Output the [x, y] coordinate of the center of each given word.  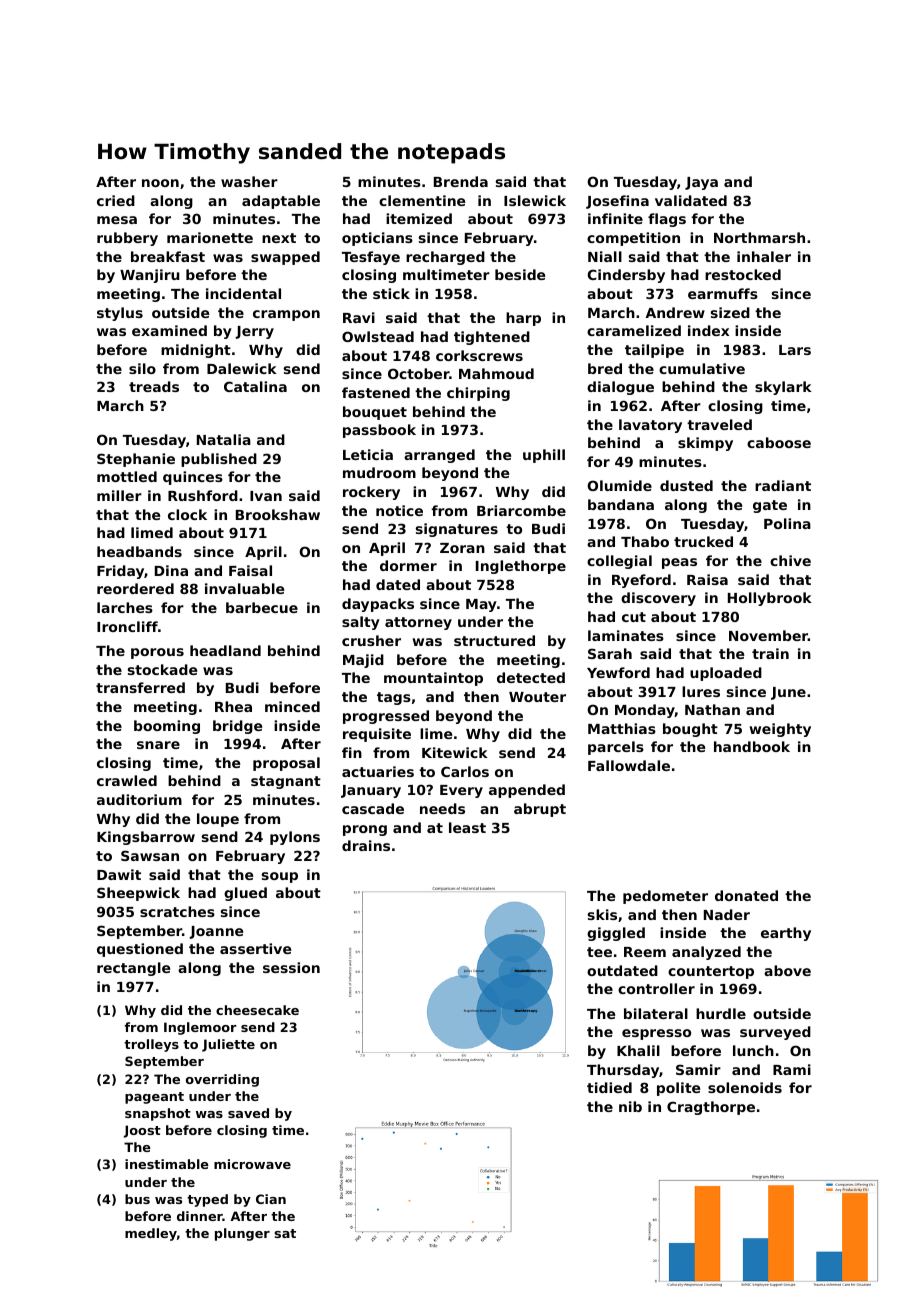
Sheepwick [138, 894]
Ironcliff [127, 626]
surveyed [775, 1033]
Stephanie [136, 460]
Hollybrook [770, 599]
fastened [376, 392]
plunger [242, 1234]
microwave [252, 1164]
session [291, 967]
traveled [719, 424]
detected [531, 677]
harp [523, 319]
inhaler [764, 256]
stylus [120, 314]
